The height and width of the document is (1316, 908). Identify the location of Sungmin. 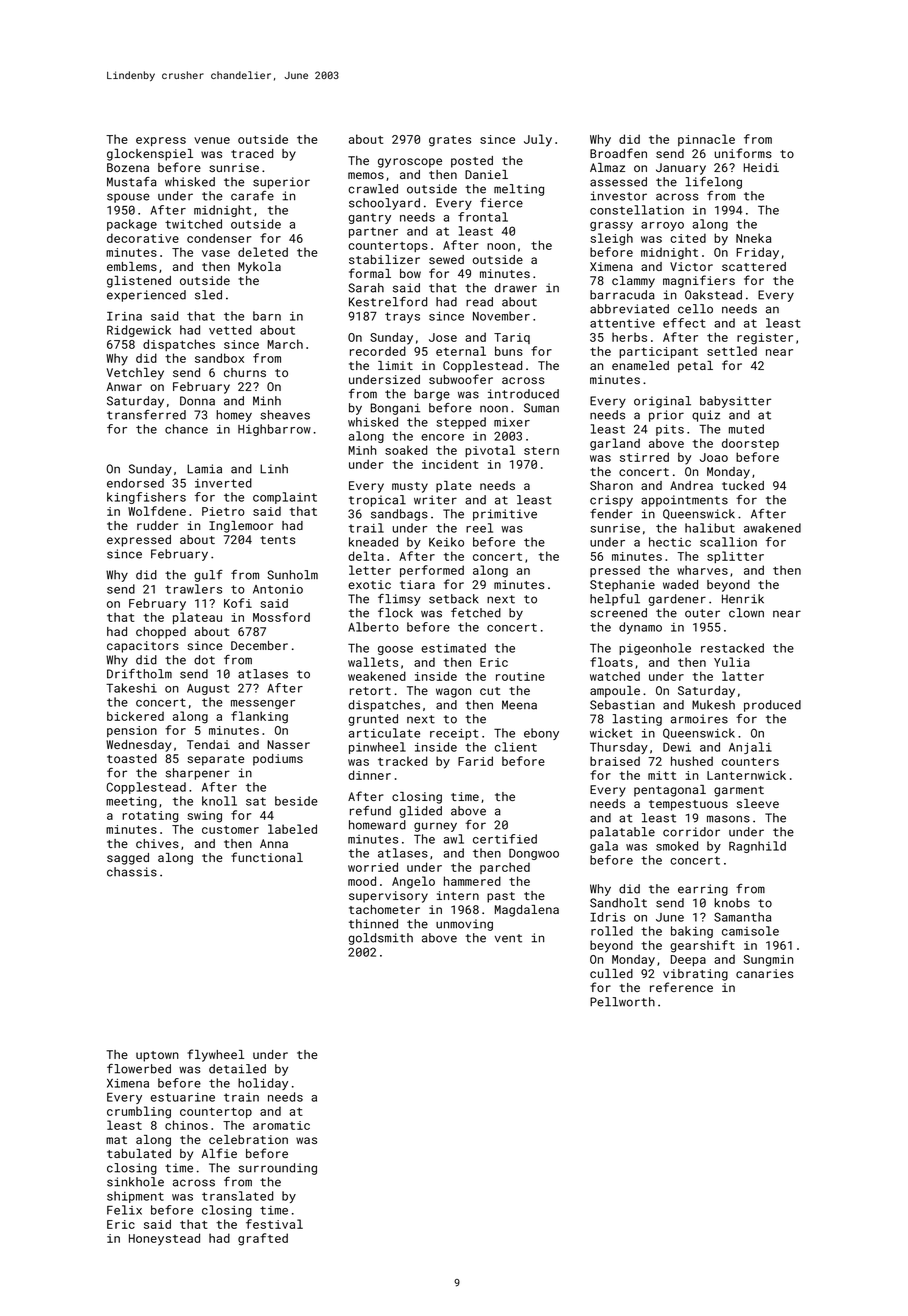
(768, 961).
